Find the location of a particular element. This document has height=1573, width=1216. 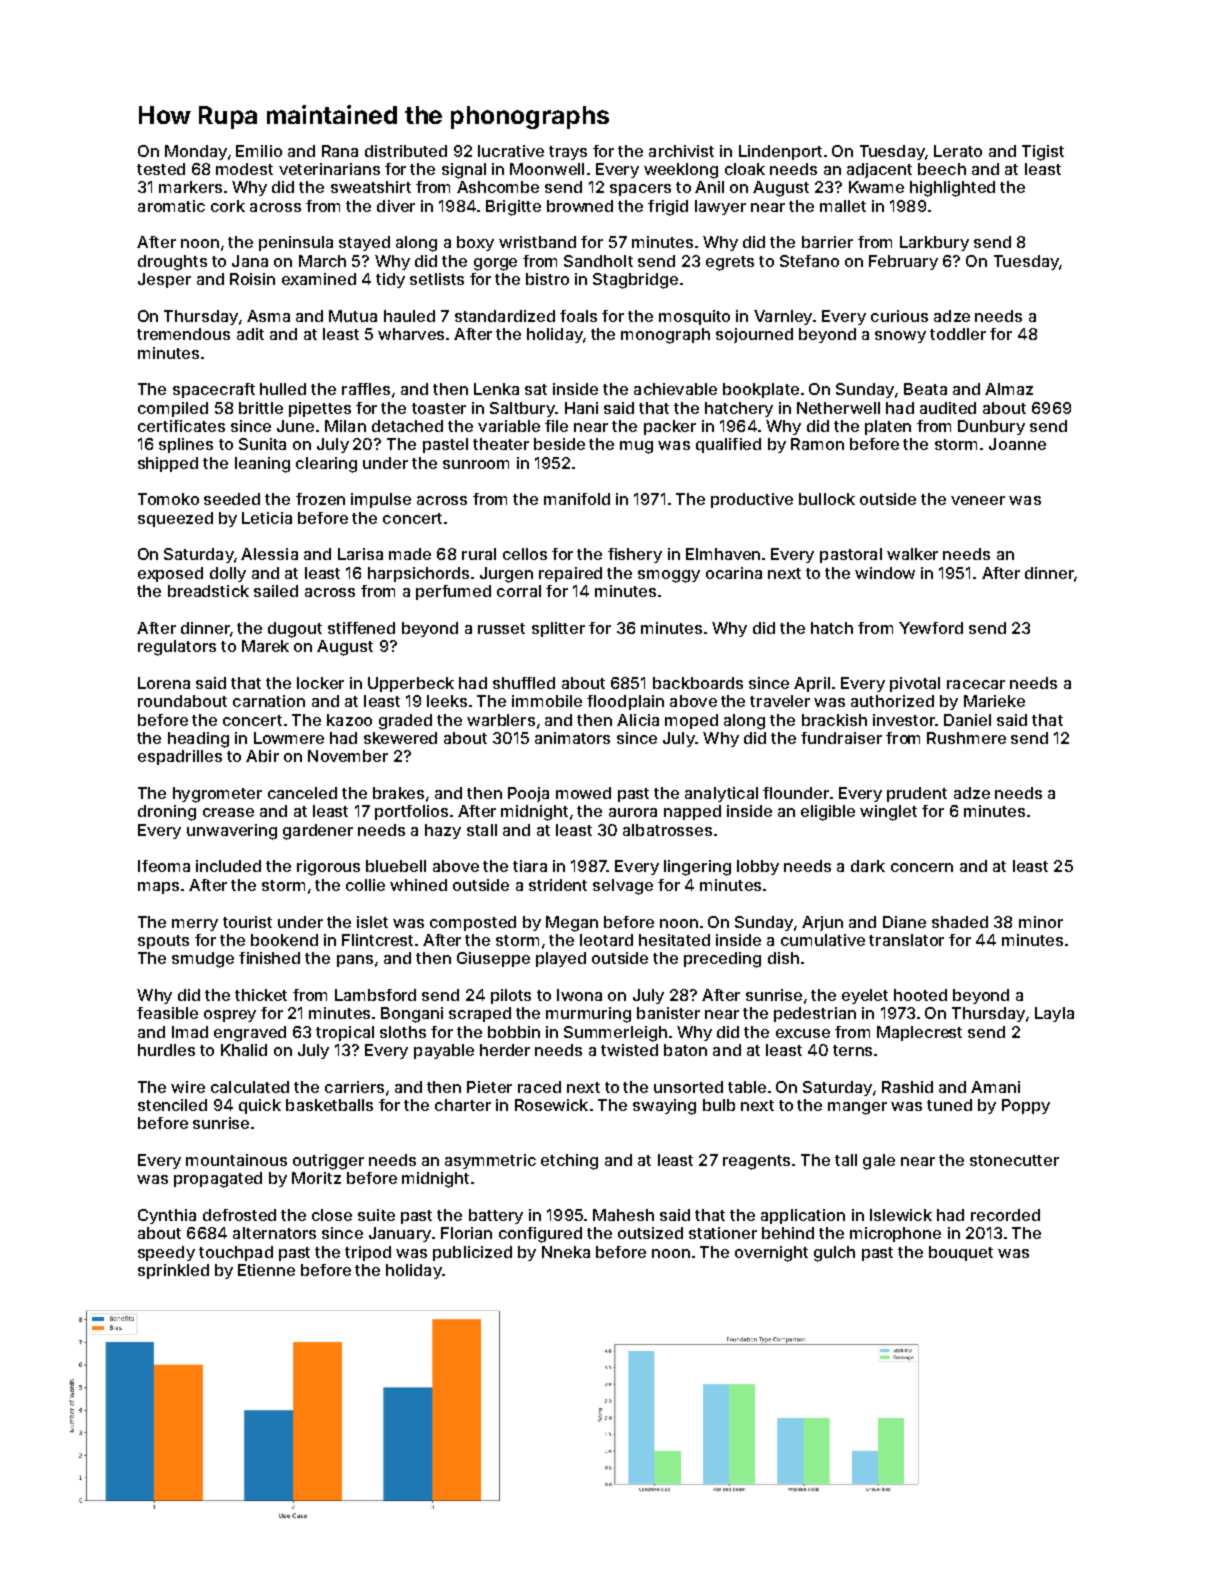

beech is located at coordinates (942, 169).
